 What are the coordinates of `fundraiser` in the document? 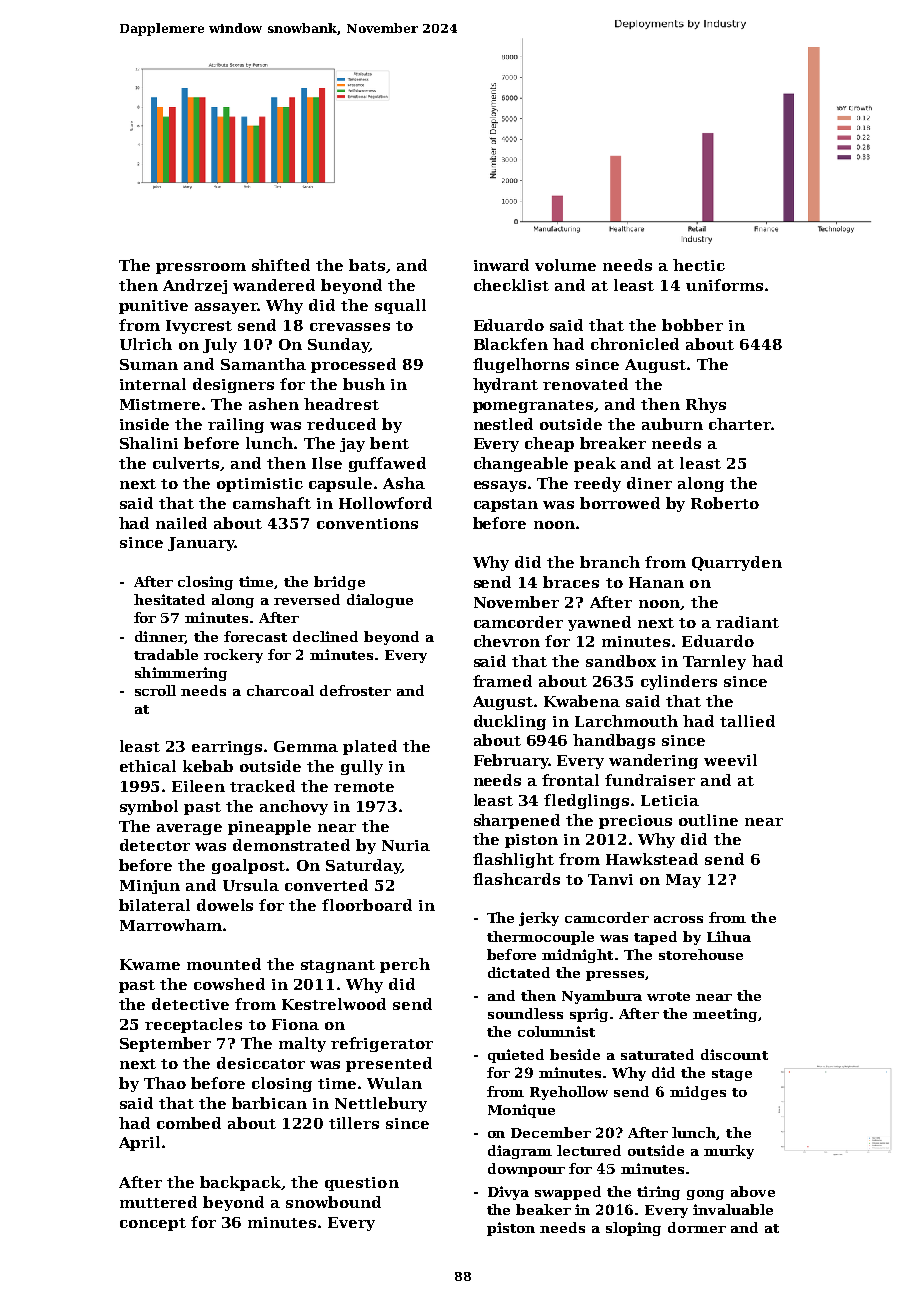 It's located at (650, 780).
